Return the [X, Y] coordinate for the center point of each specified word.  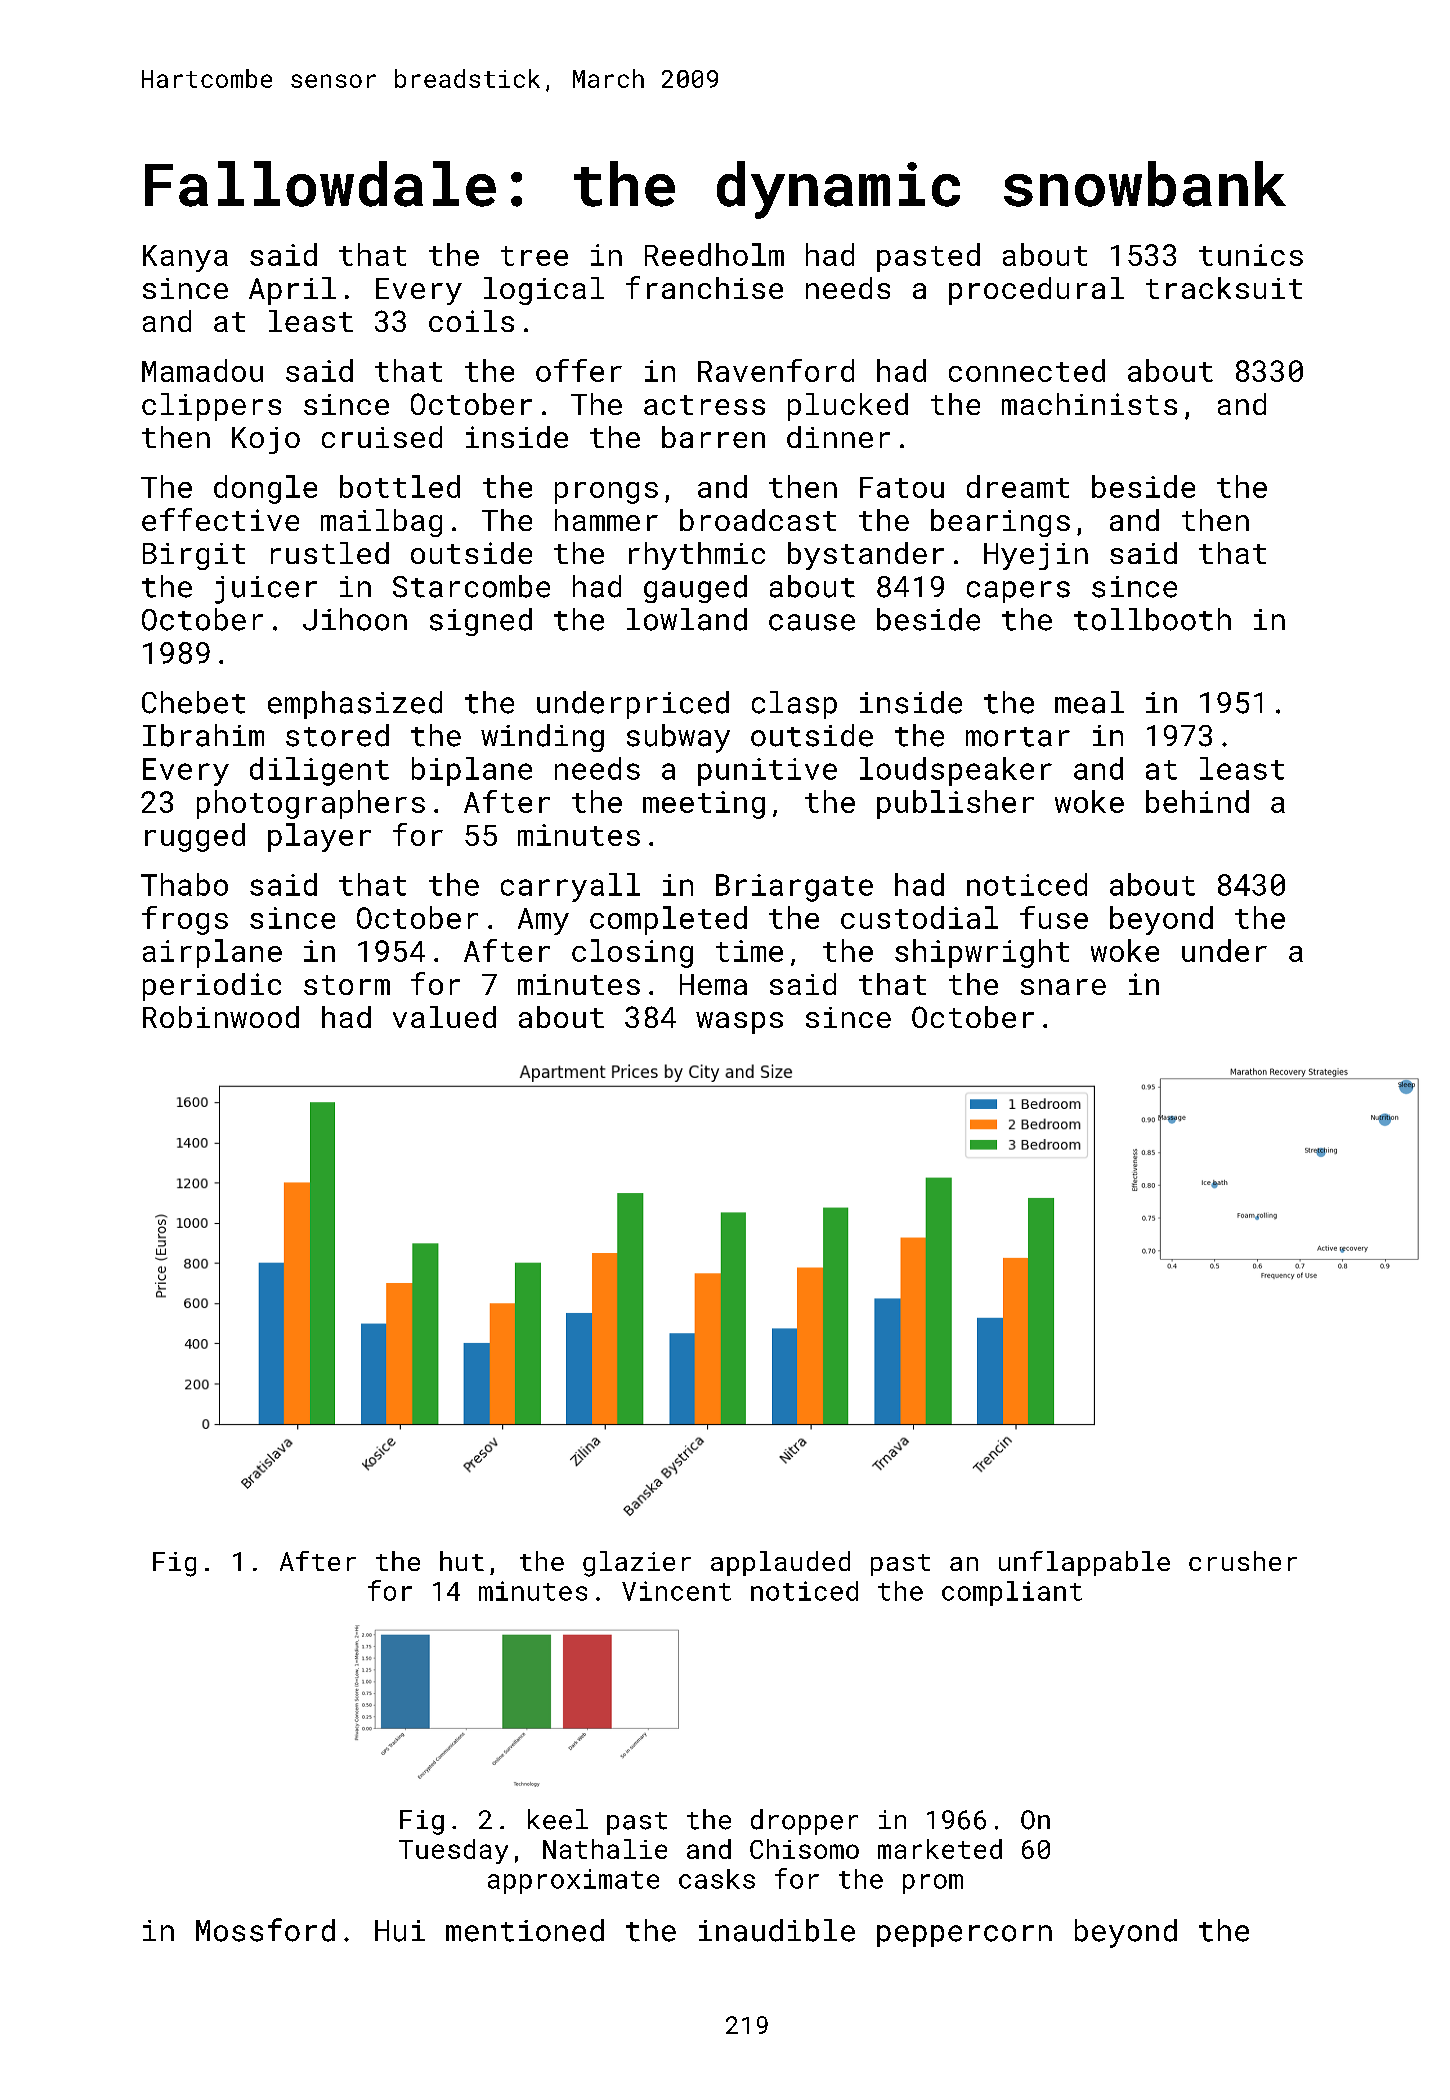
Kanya [185, 258]
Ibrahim [203, 735]
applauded [780, 1563]
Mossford [265, 1930]
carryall [570, 887]
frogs [185, 920]
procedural [1036, 291]
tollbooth [1152, 619]
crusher [1243, 1561]
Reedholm [714, 254]
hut [462, 1561]
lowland [687, 619]
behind [1197, 801]
